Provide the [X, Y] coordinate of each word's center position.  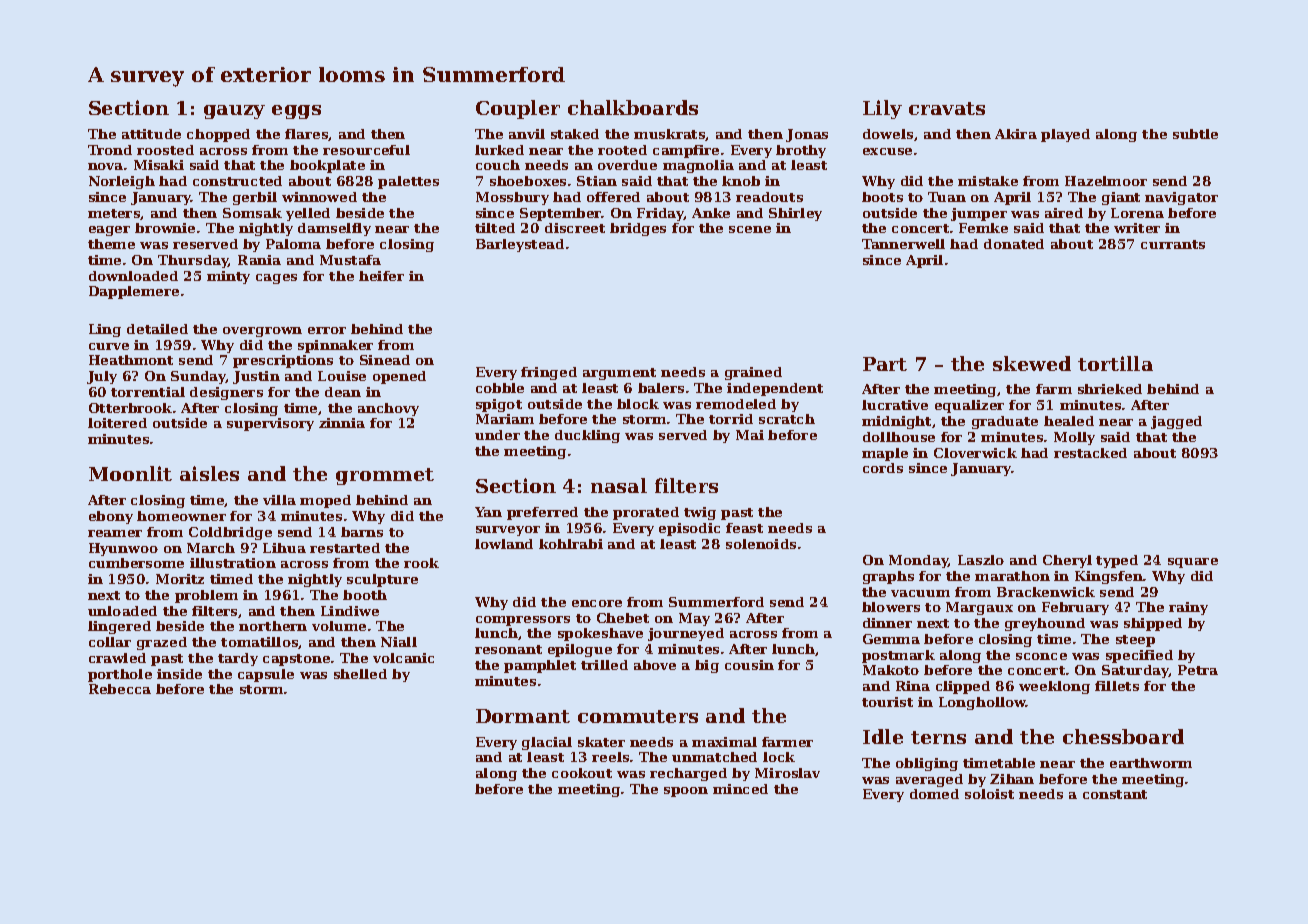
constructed [237, 181]
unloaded [122, 611]
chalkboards [633, 107]
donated [1014, 244]
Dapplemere [134, 292]
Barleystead [520, 245]
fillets [1117, 686]
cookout [582, 773]
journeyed [686, 634]
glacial [547, 743]
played [1065, 135]
